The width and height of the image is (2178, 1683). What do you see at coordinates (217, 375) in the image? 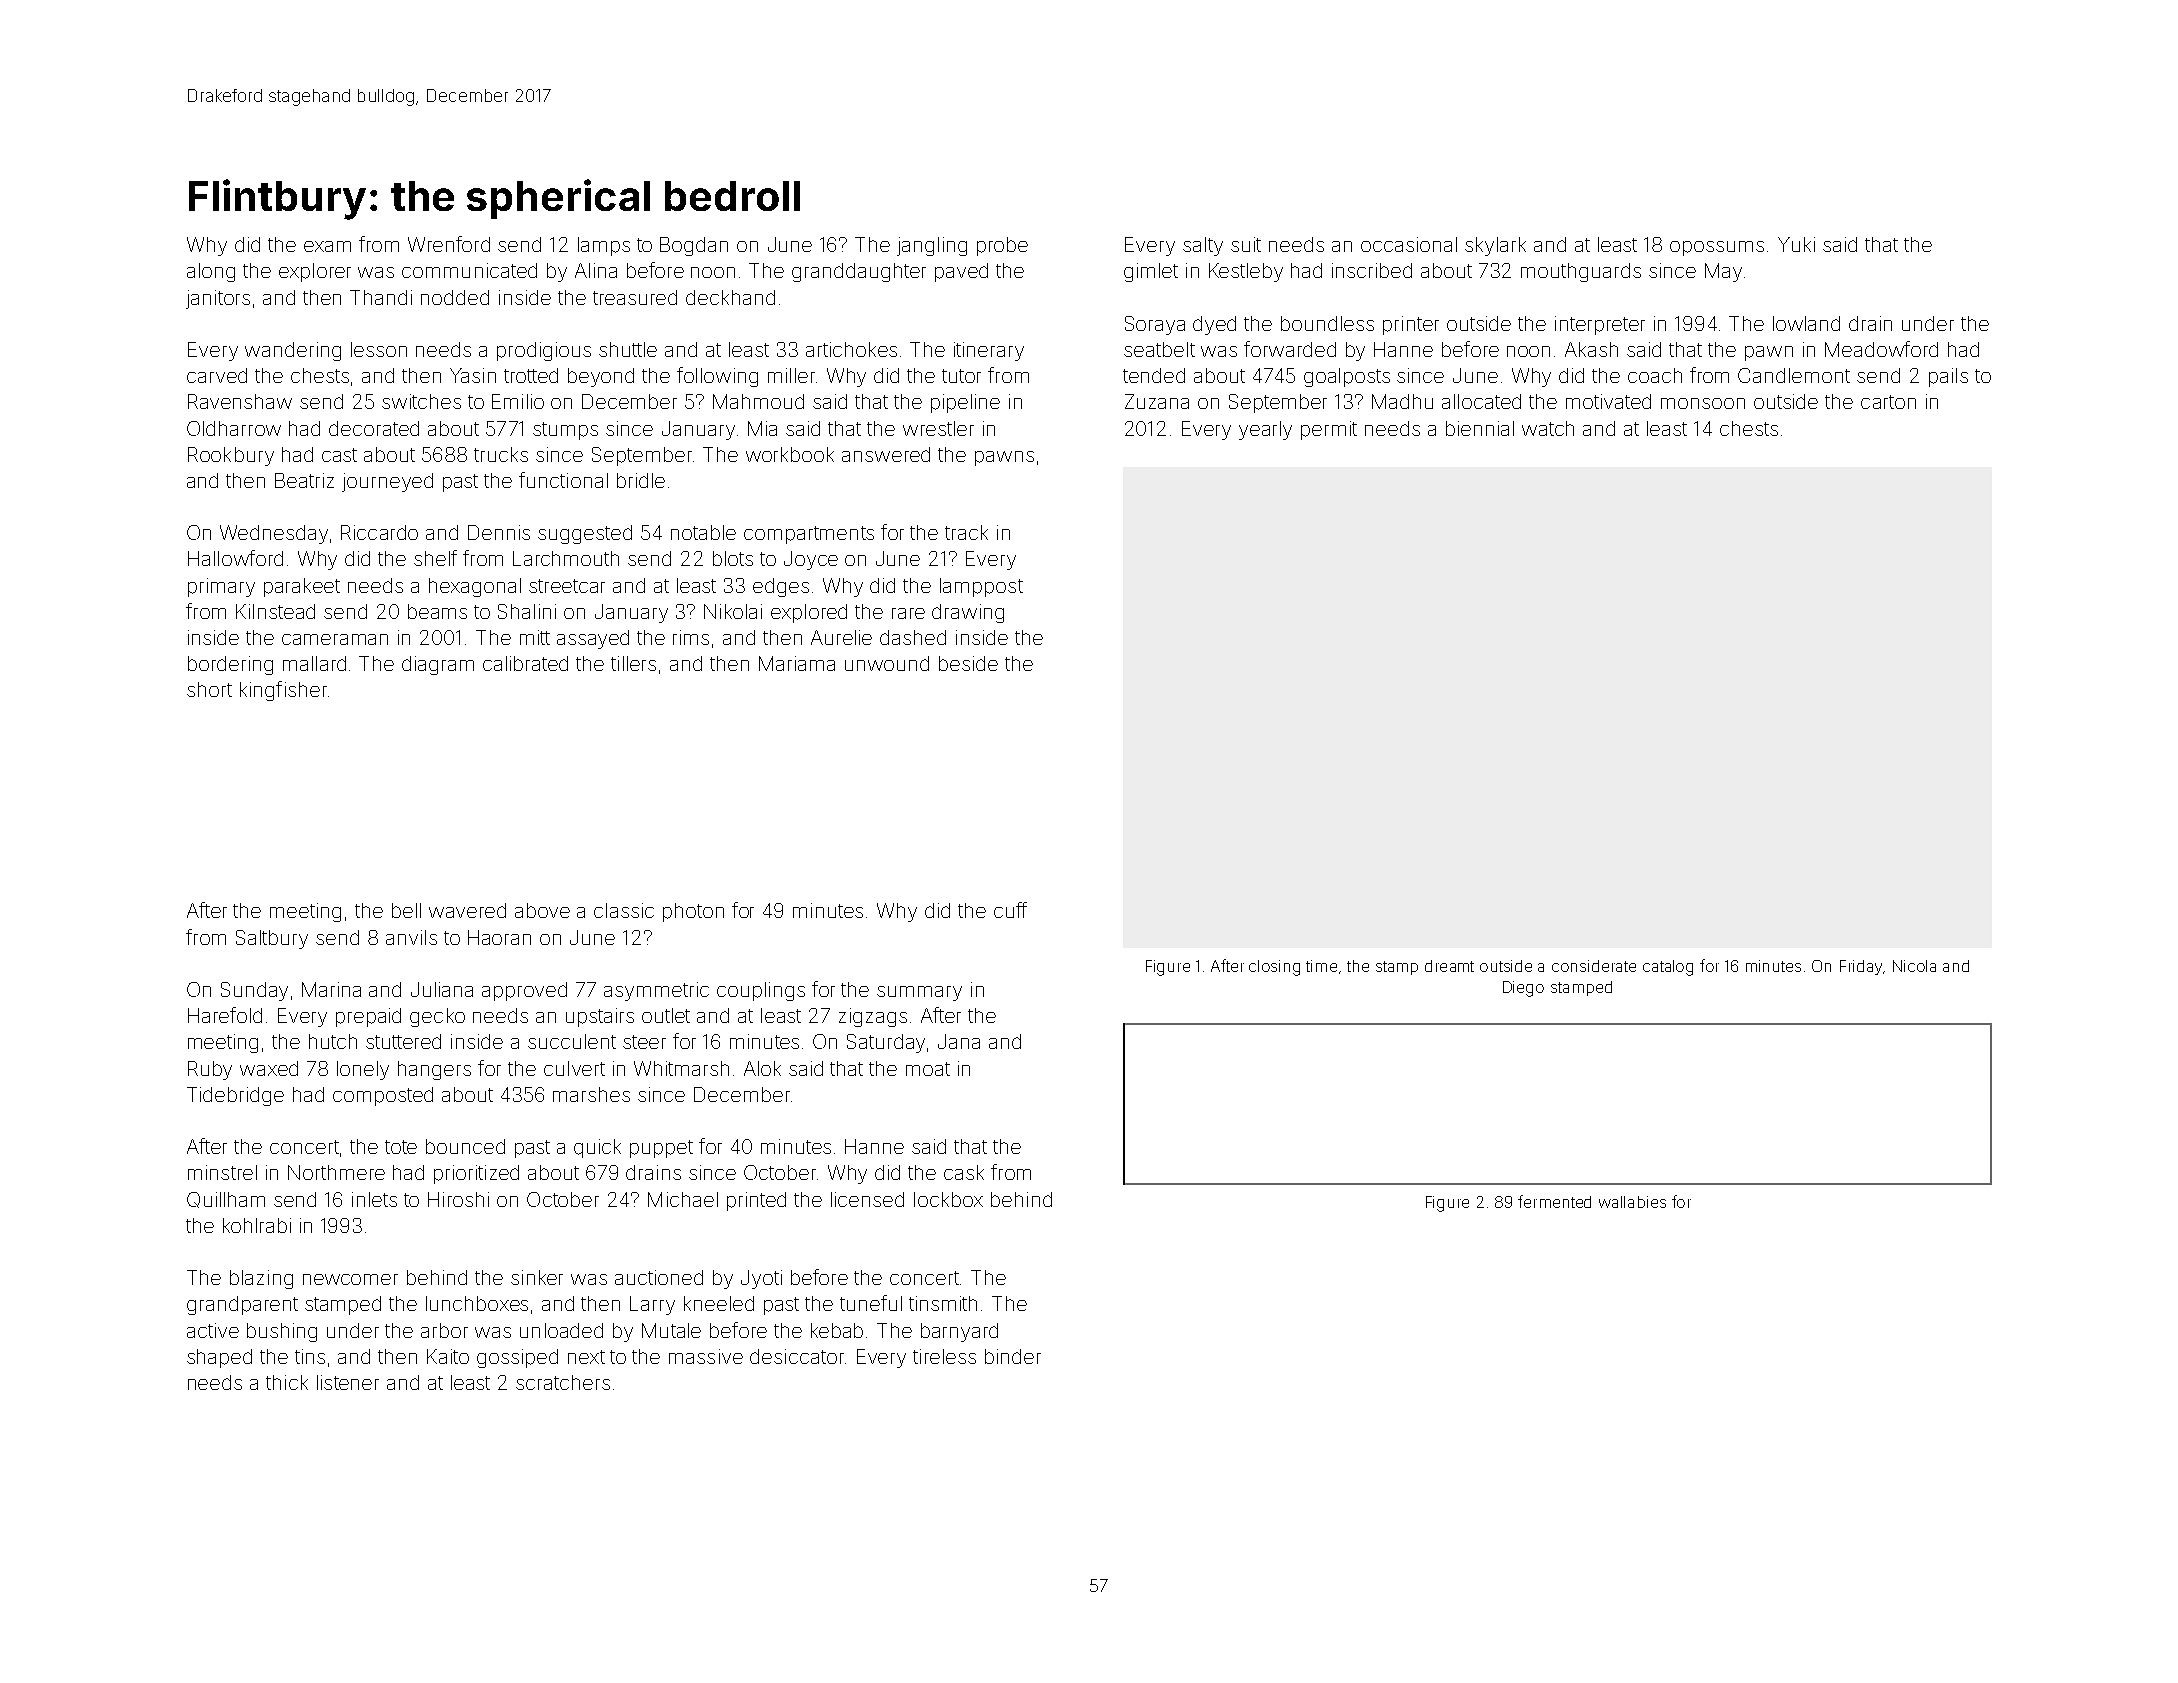
I see `carved` at bounding box center [217, 375].
